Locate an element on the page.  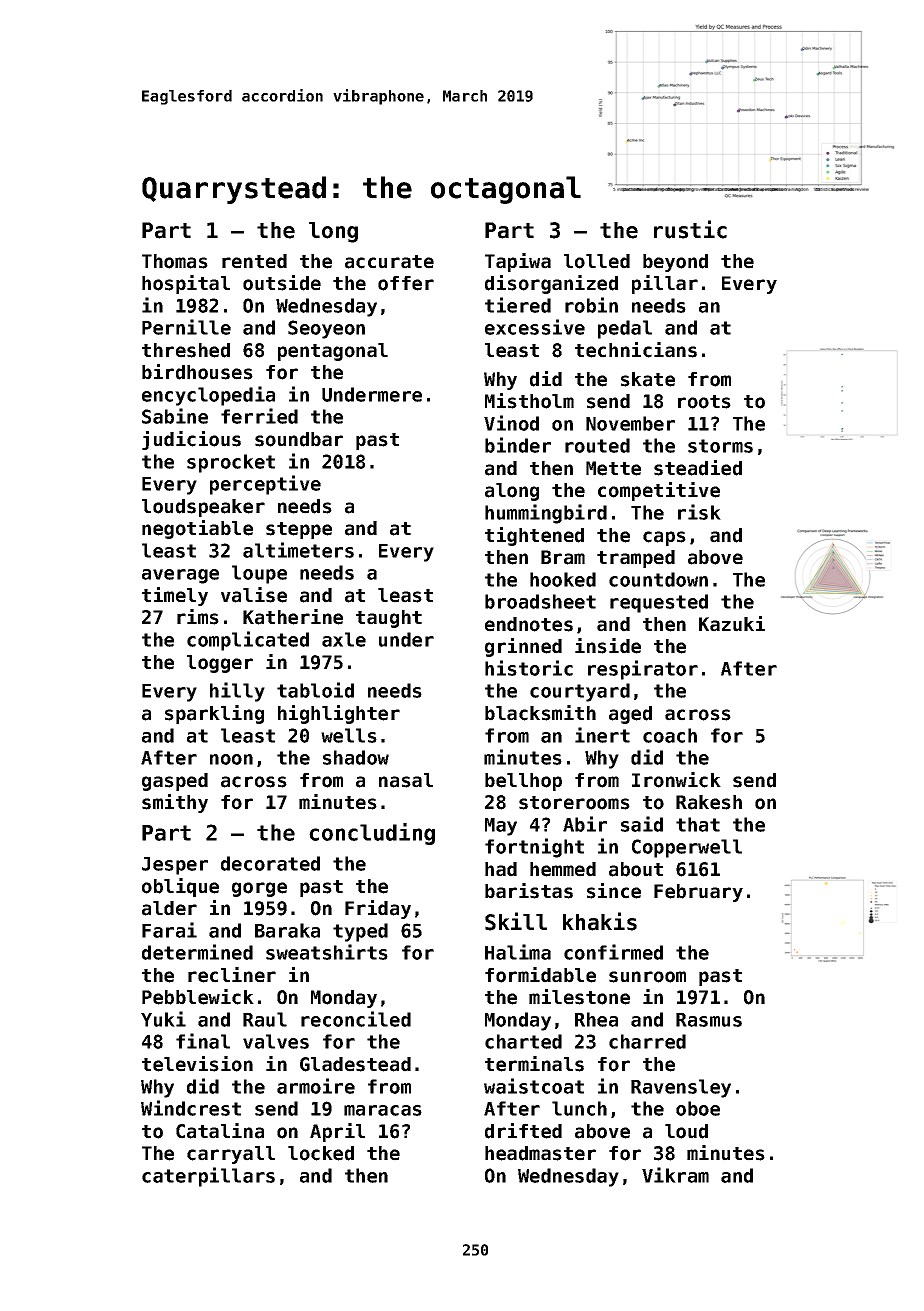
drifted is located at coordinates (523, 1131).
